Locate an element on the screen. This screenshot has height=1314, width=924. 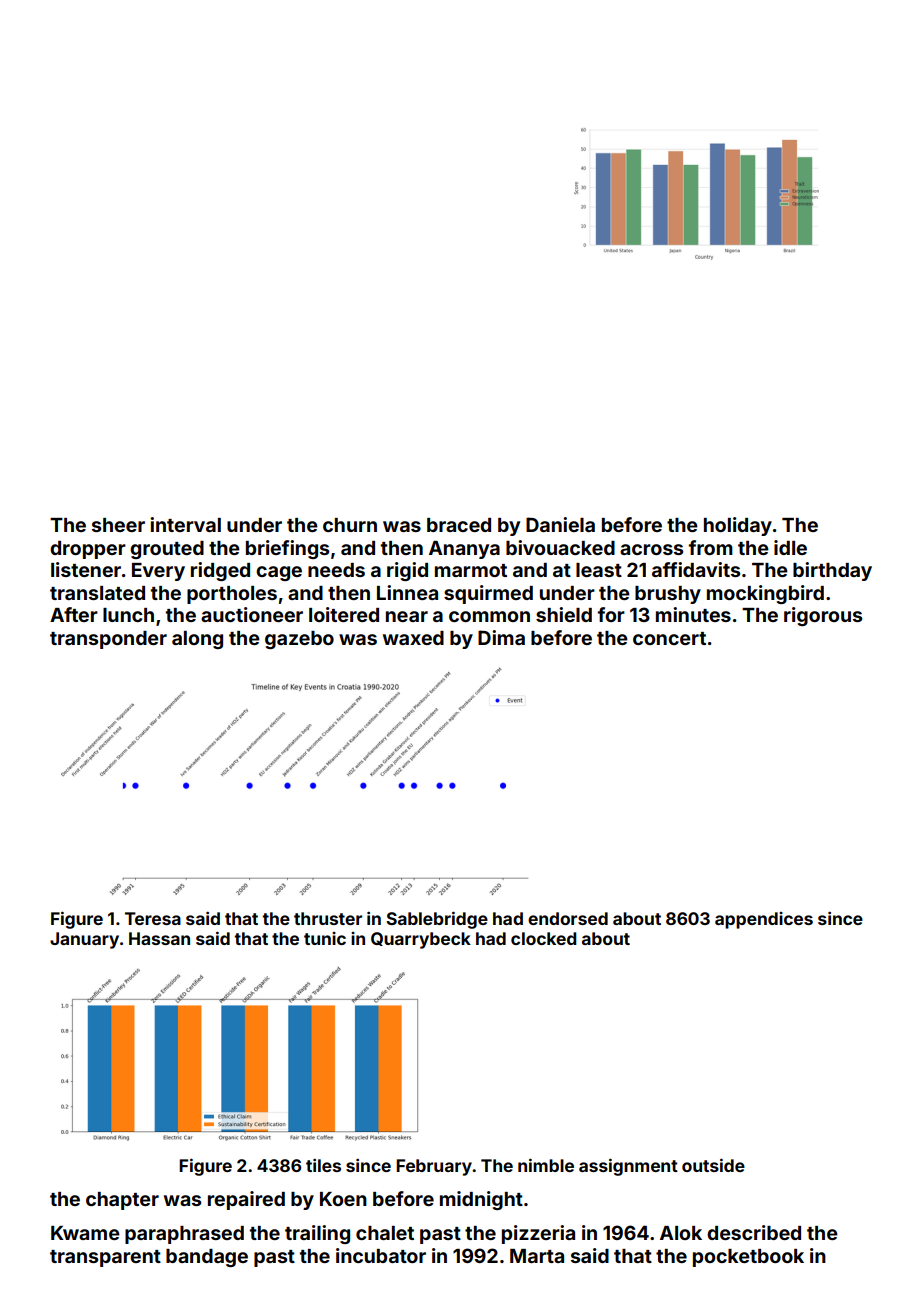
repaired is located at coordinates (246, 1200).
